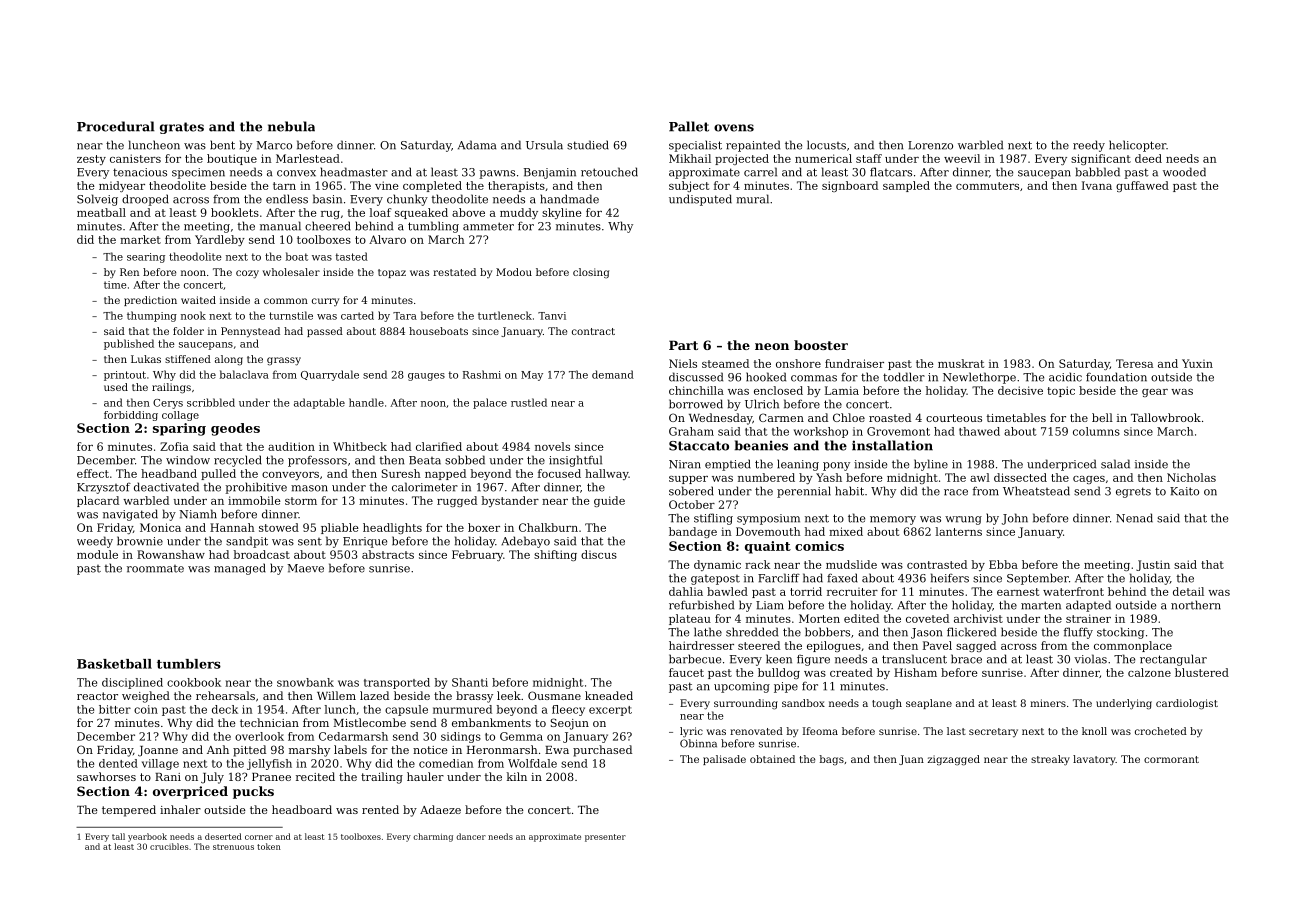  I want to click on rented, so click(380, 809).
